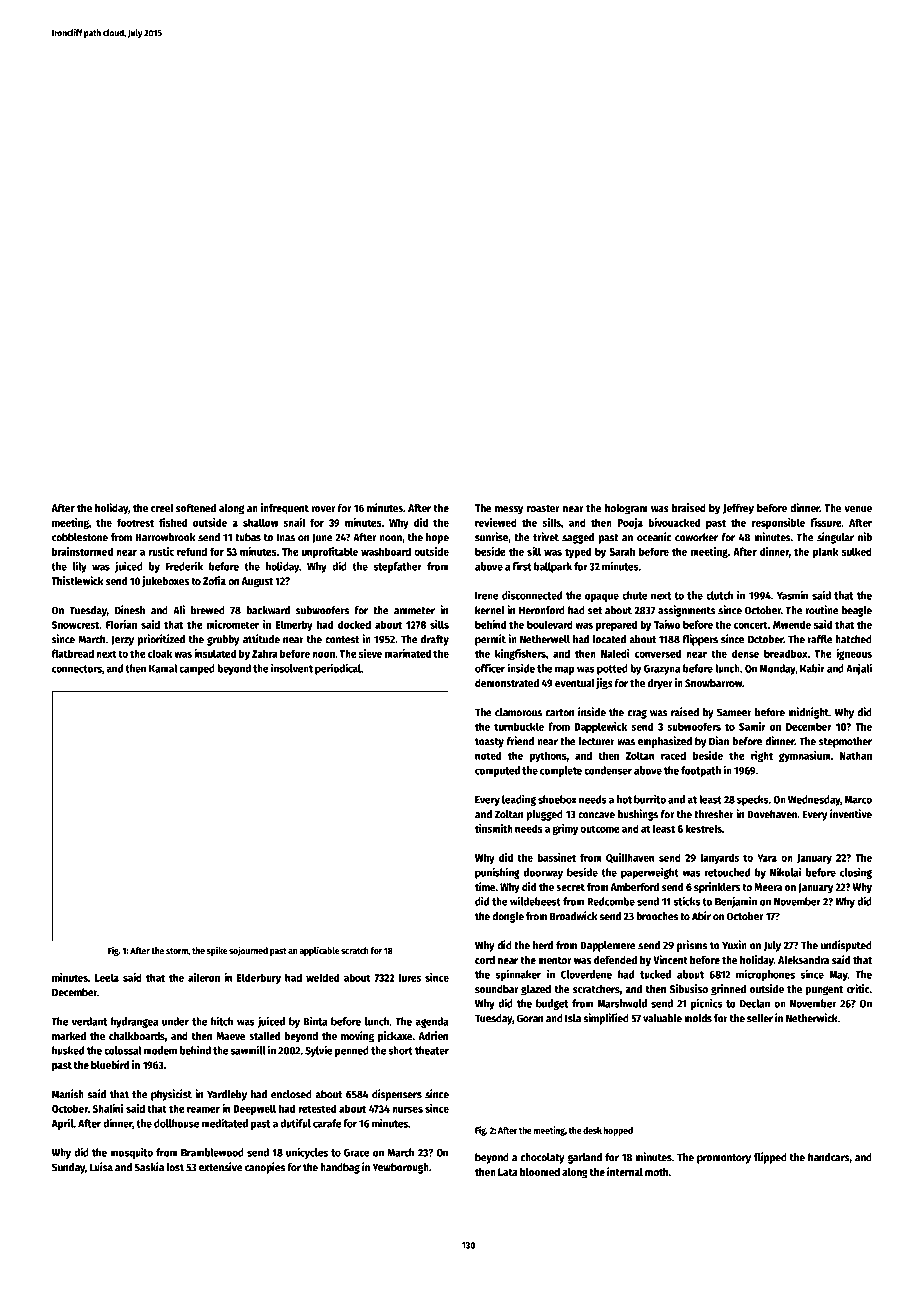 The image size is (924, 1308). What do you see at coordinates (706, 1004) in the screenshot?
I see `picnics` at bounding box center [706, 1004].
